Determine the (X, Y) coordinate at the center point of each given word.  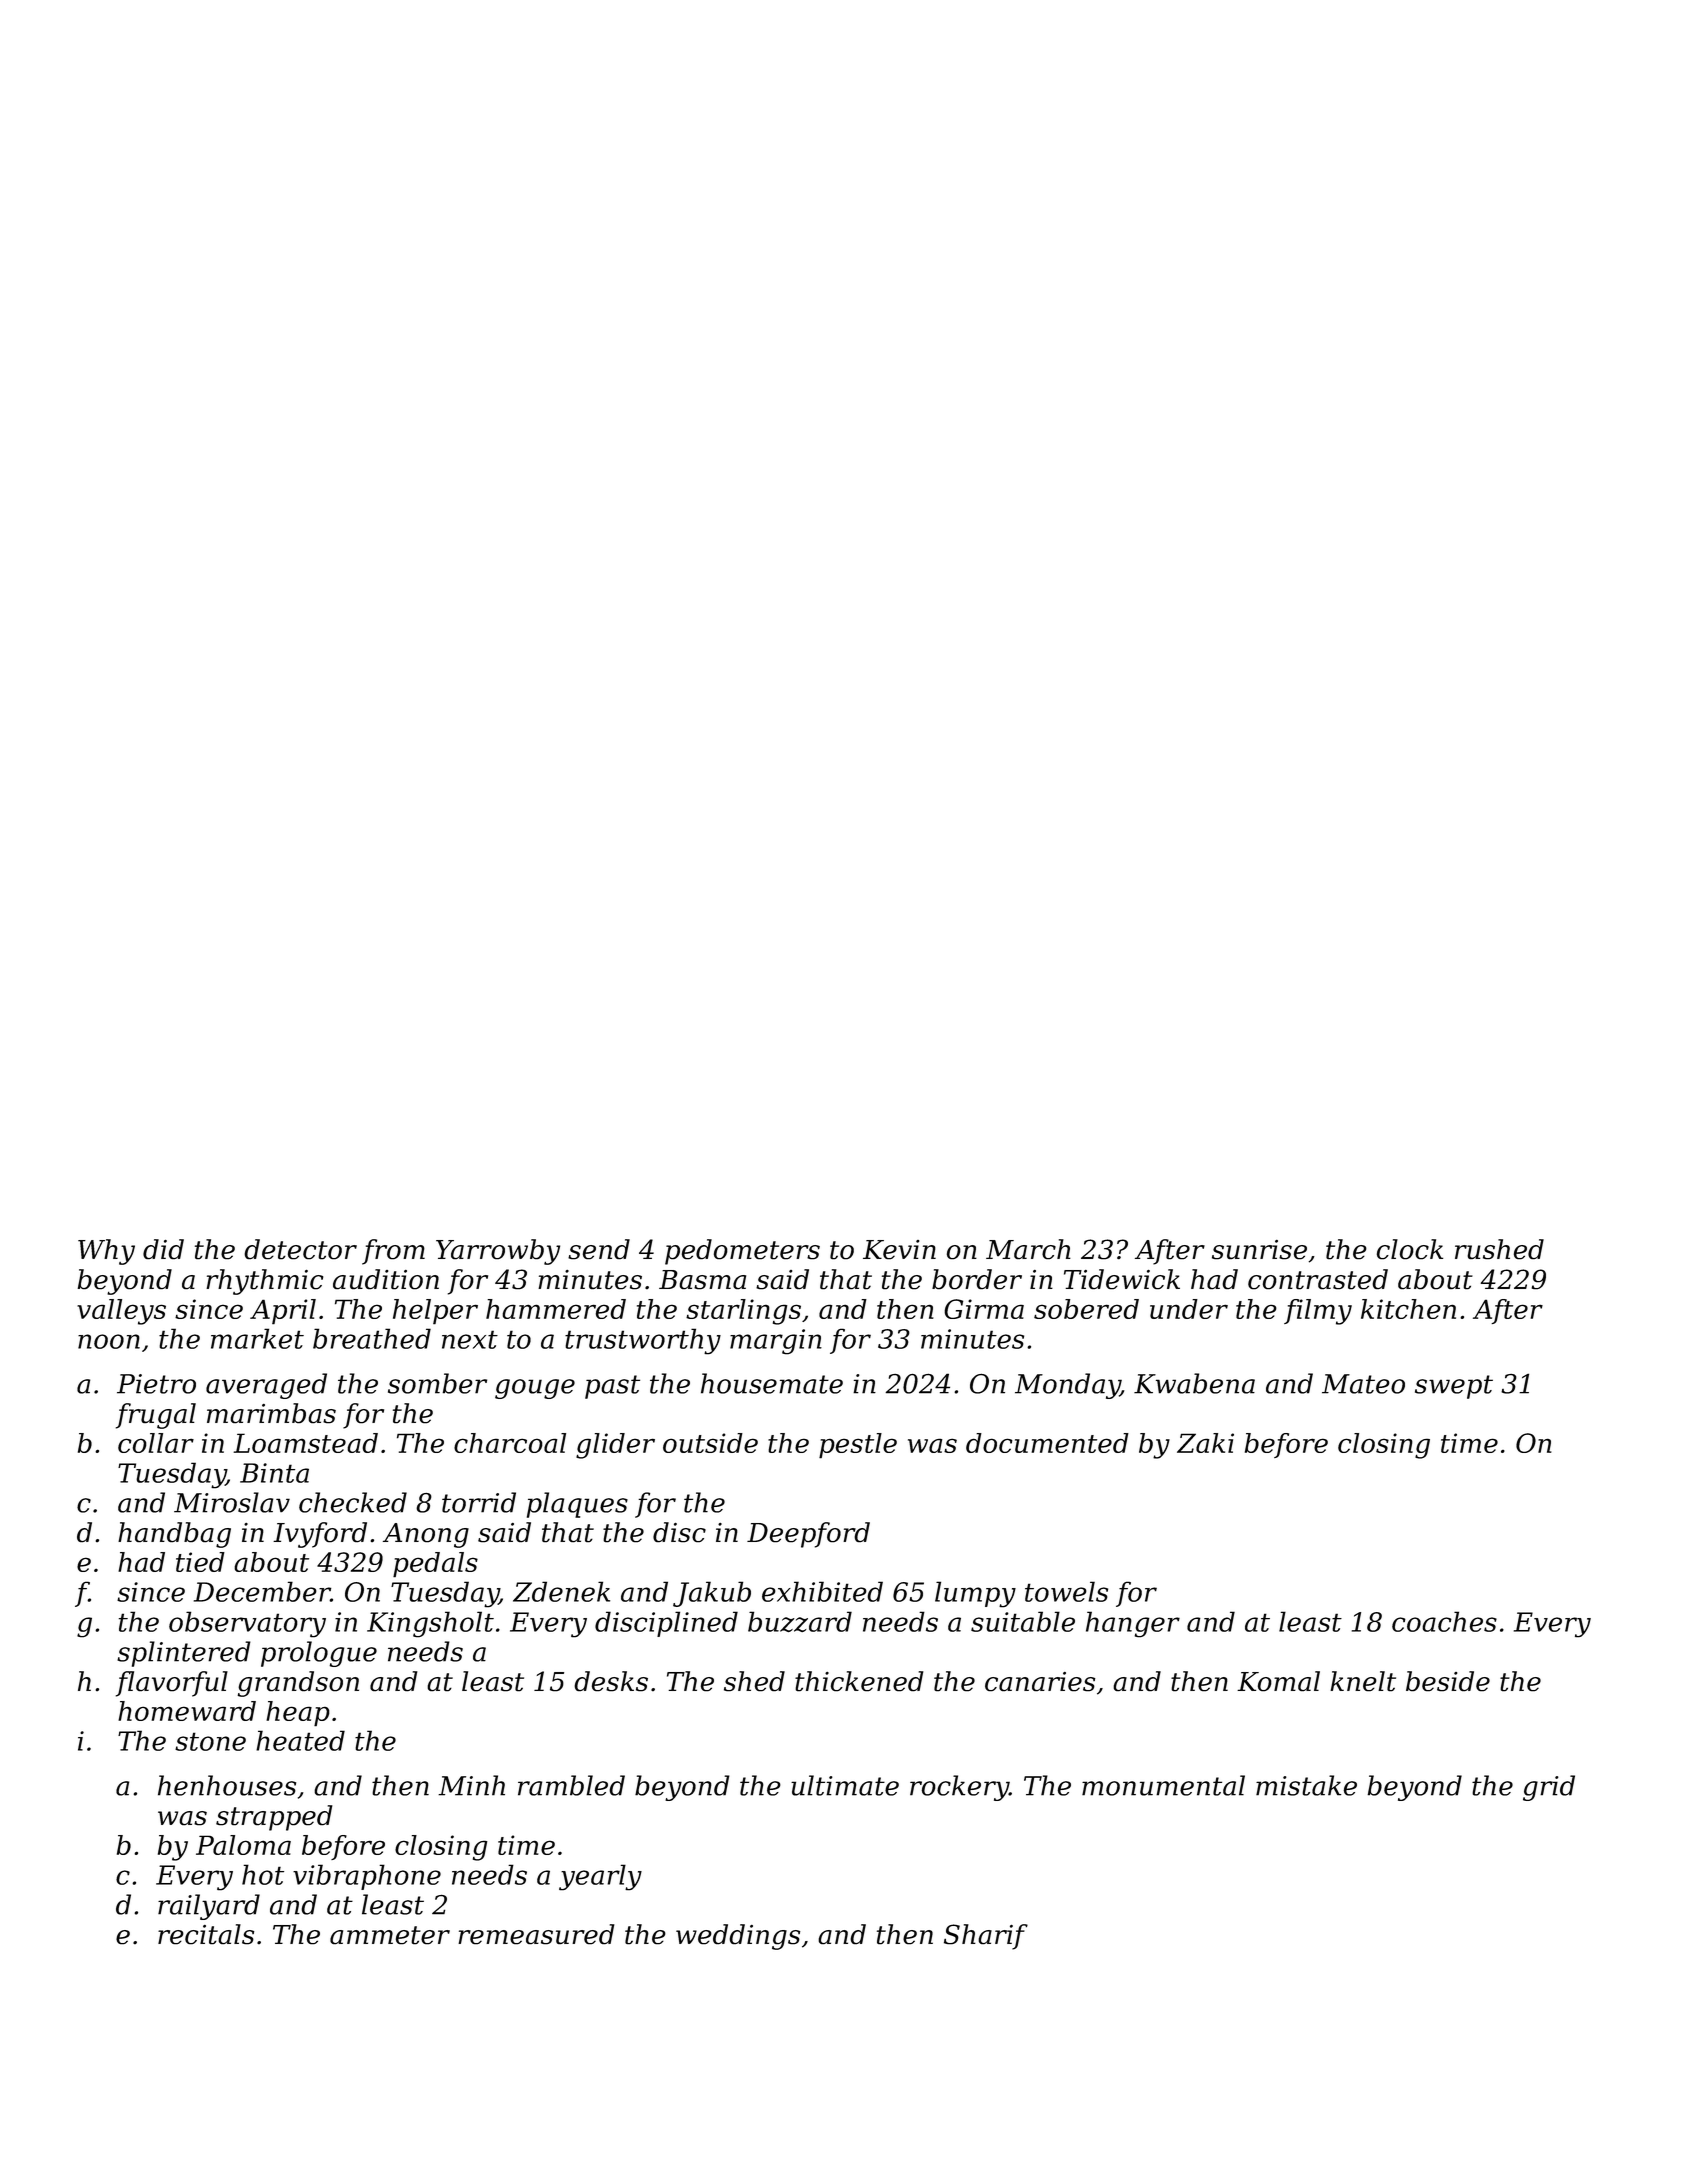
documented (1047, 1443)
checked (353, 1502)
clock (1410, 1249)
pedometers (742, 1252)
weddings (738, 1937)
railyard (209, 1907)
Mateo (1363, 1384)
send (599, 1249)
